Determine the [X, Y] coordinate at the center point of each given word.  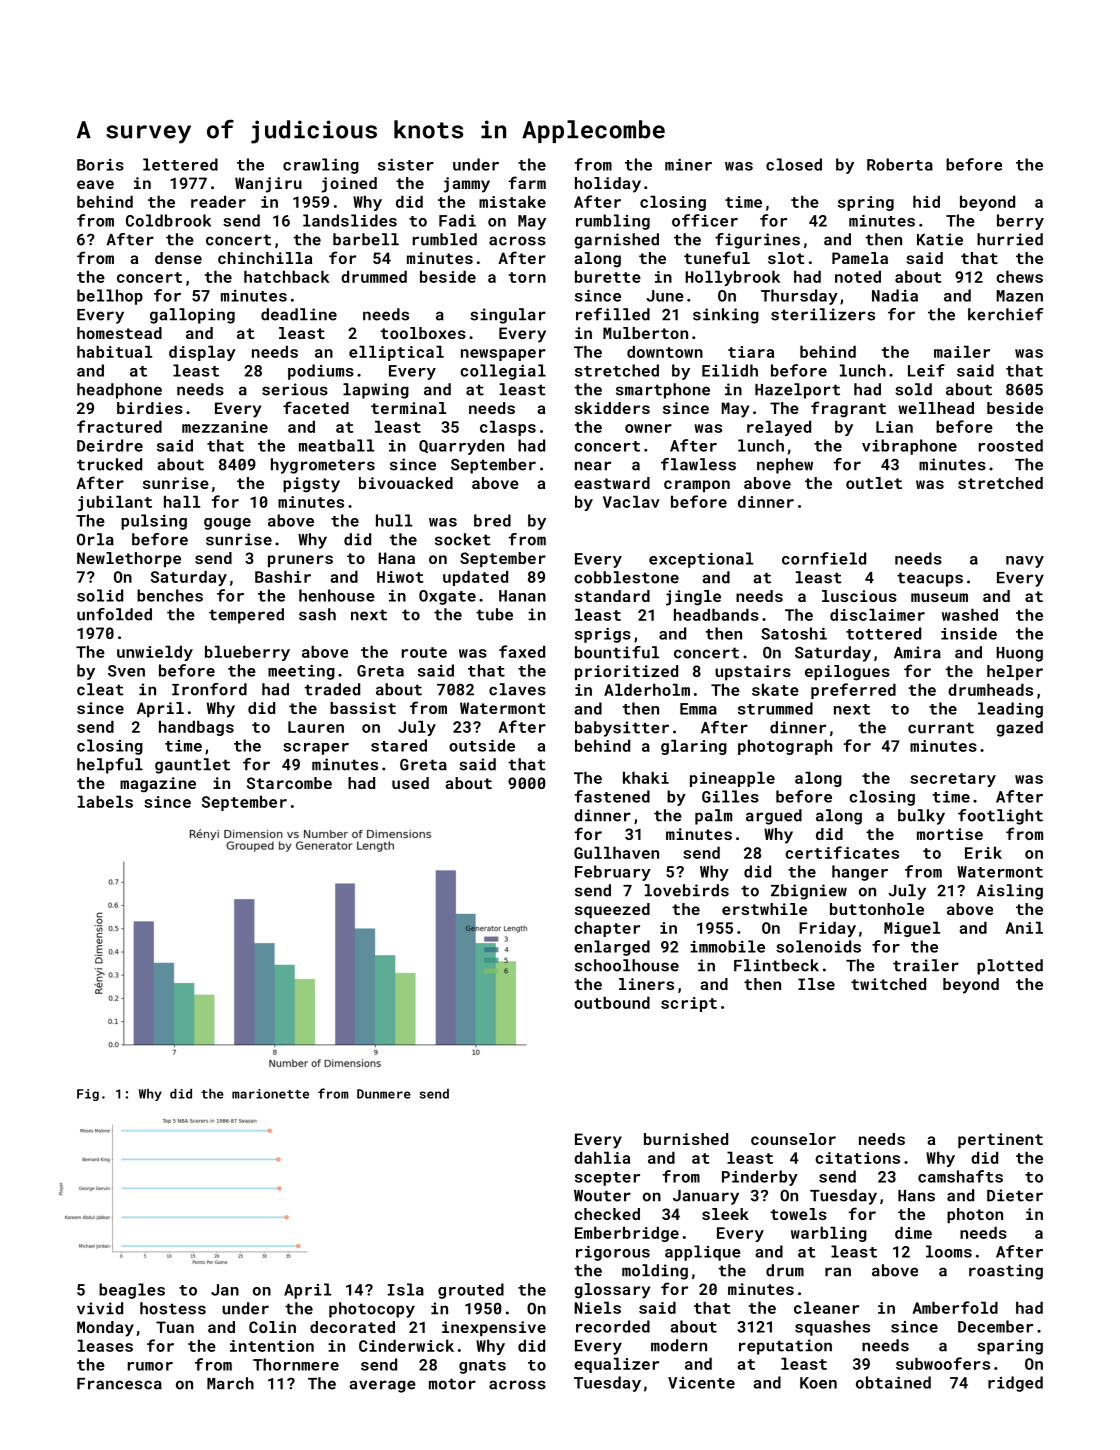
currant [941, 728]
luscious [859, 596]
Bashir [283, 576]
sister [406, 165]
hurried [1010, 239]
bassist [363, 708]
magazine [158, 785]
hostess [173, 1308]
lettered [180, 164]
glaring [694, 747]
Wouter [602, 1196]
